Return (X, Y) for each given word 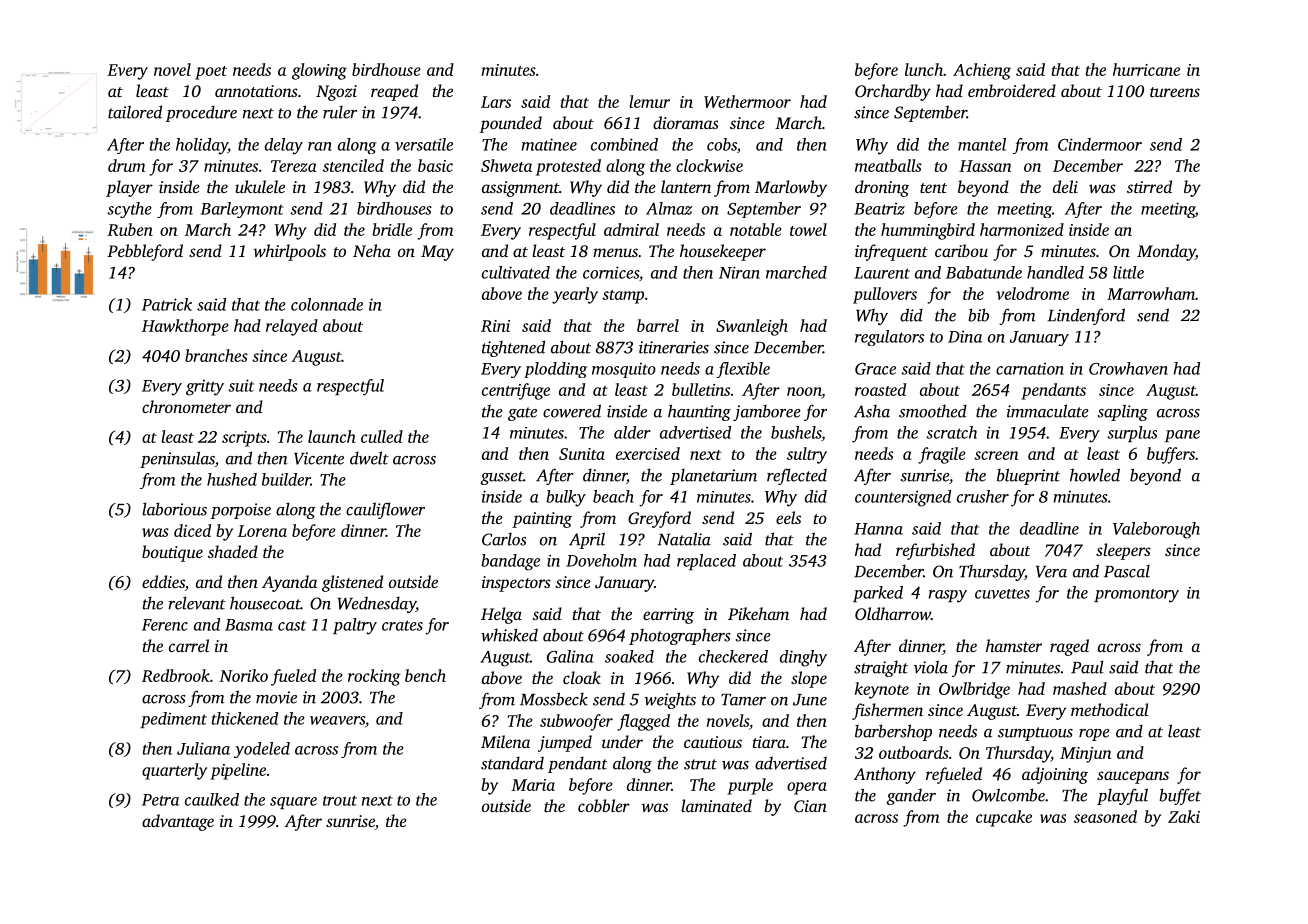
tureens (1175, 92)
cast (292, 625)
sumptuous (1035, 734)
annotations (256, 91)
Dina (965, 336)
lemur (649, 101)
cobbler (604, 805)
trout (340, 800)
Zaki (1184, 816)
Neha (372, 250)
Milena (505, 741)
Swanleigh (752, 327)
